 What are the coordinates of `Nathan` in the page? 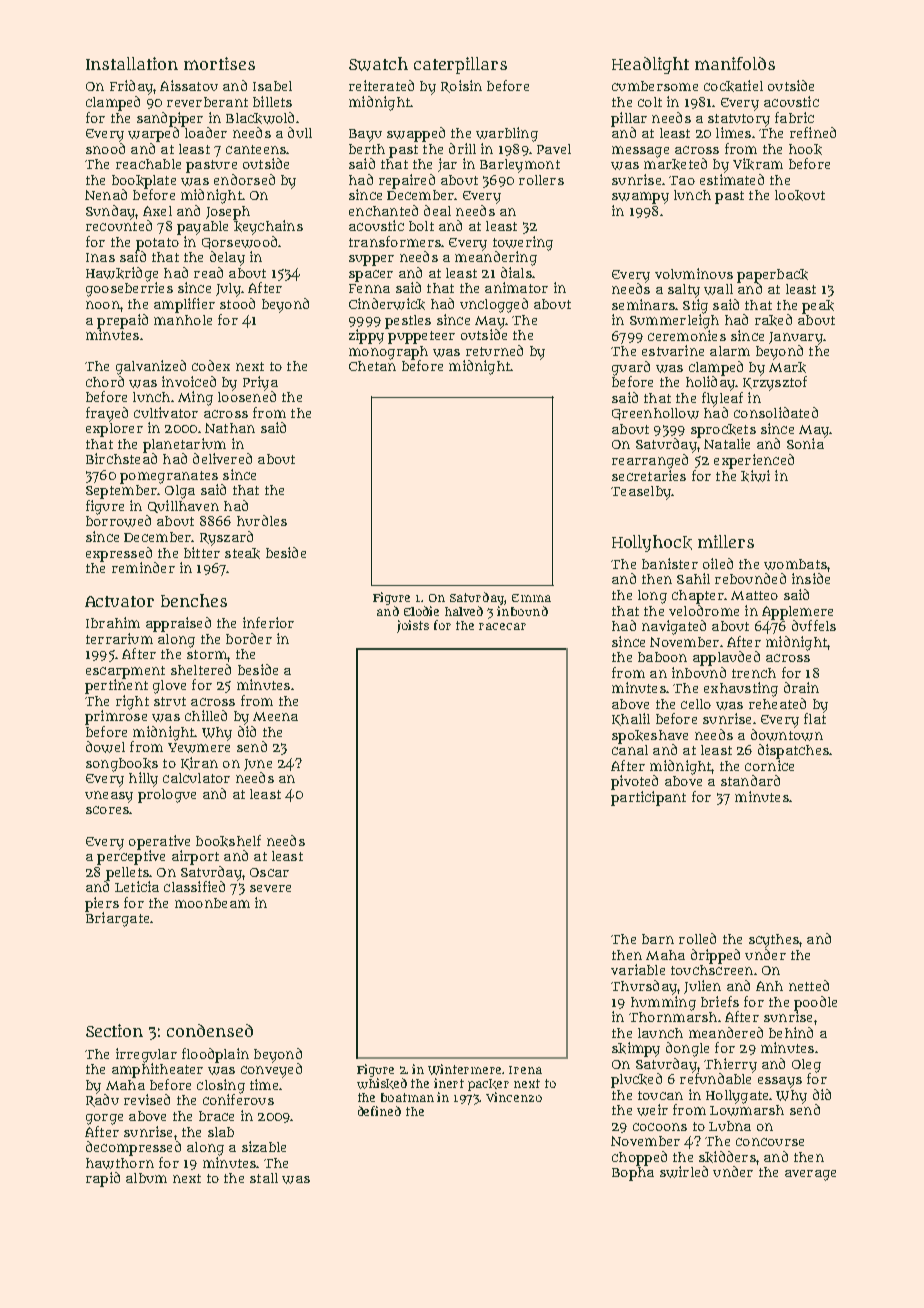 It's located at (230, 428).
